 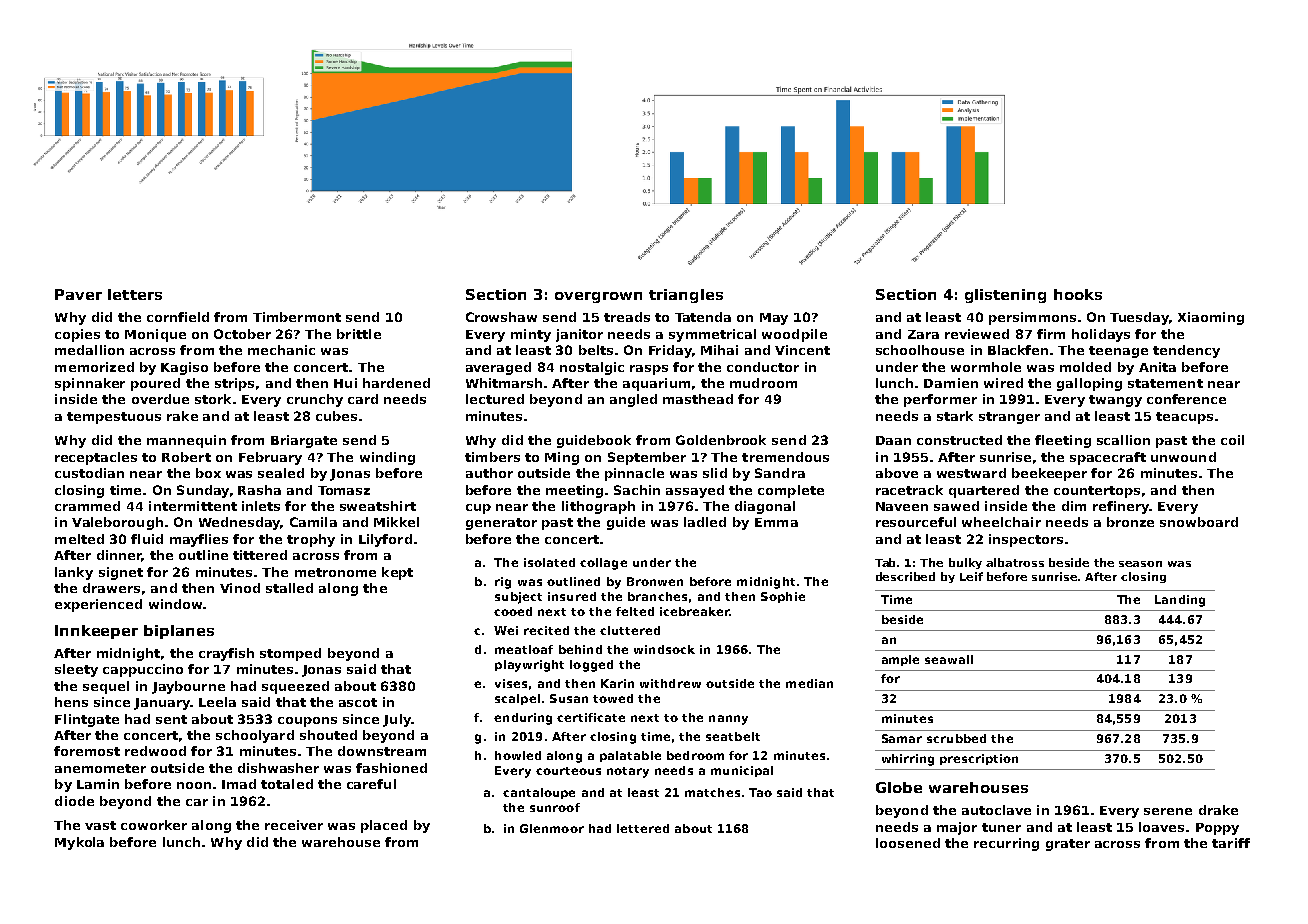 What do you see at coordinates (1063, 441) in the image?
I see `fleeting` at bounding box center [1063, 441].
